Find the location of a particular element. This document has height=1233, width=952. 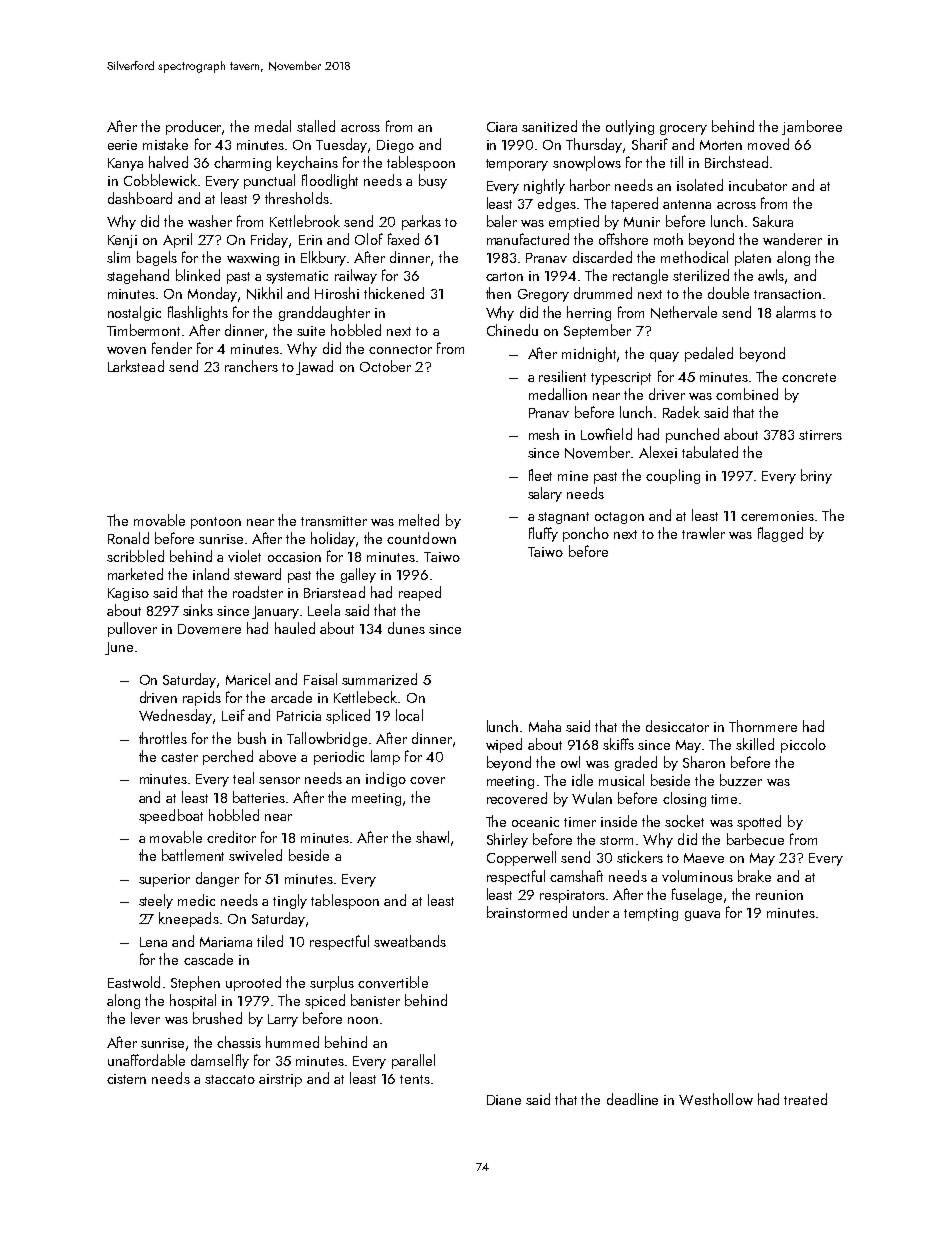

fluffy is located at coordinates (543, 534).
